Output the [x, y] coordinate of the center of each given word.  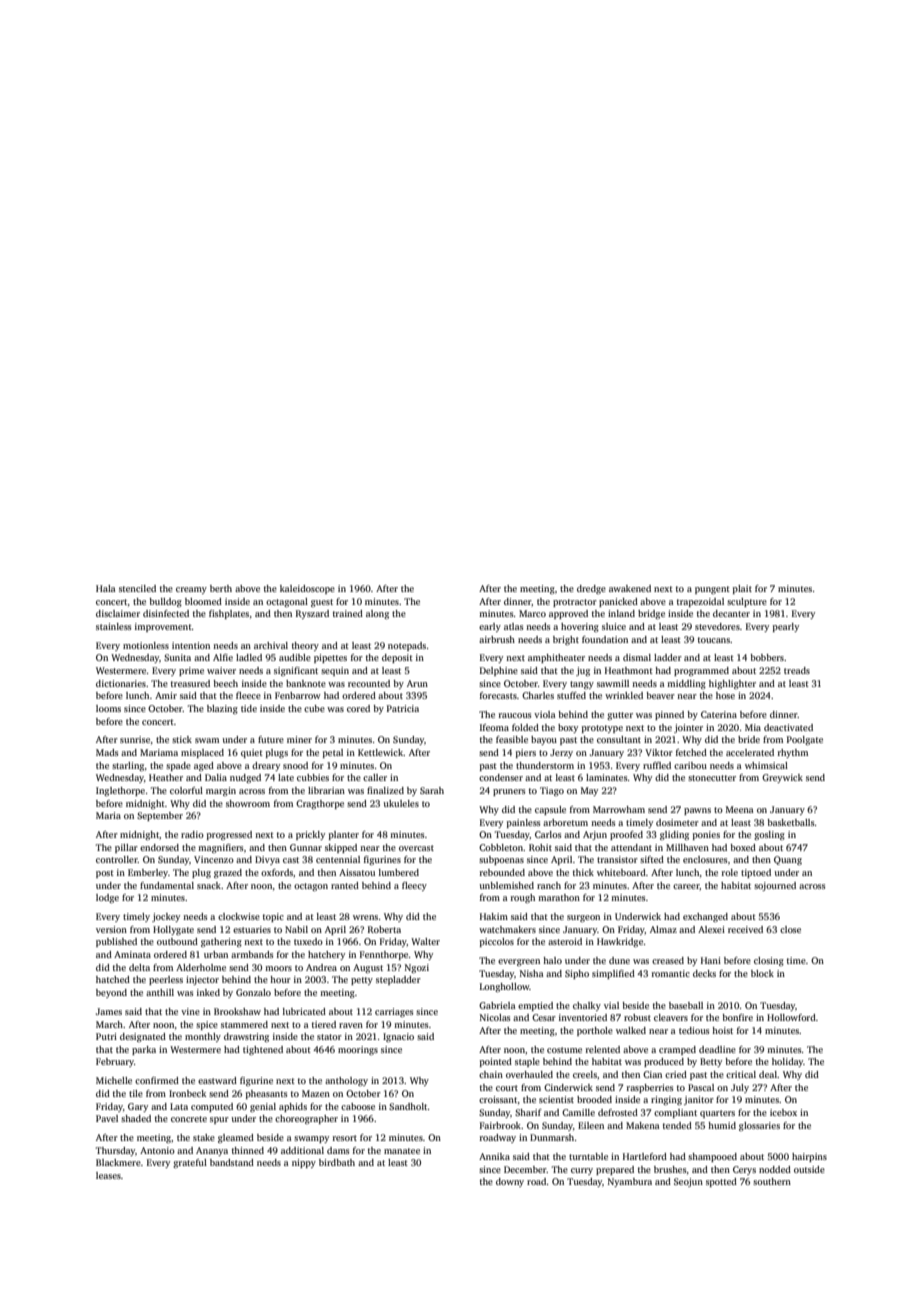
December [525, 1169]
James [109, 1011]
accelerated [750, 752]
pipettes [330, 658]
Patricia [403, 708]
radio [192, 834]
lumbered [399, 872]
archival [271, 645]
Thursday [115, 1151]
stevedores [717, 626]
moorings [358, 1050]
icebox [783, 1112]
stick [182, 739]
